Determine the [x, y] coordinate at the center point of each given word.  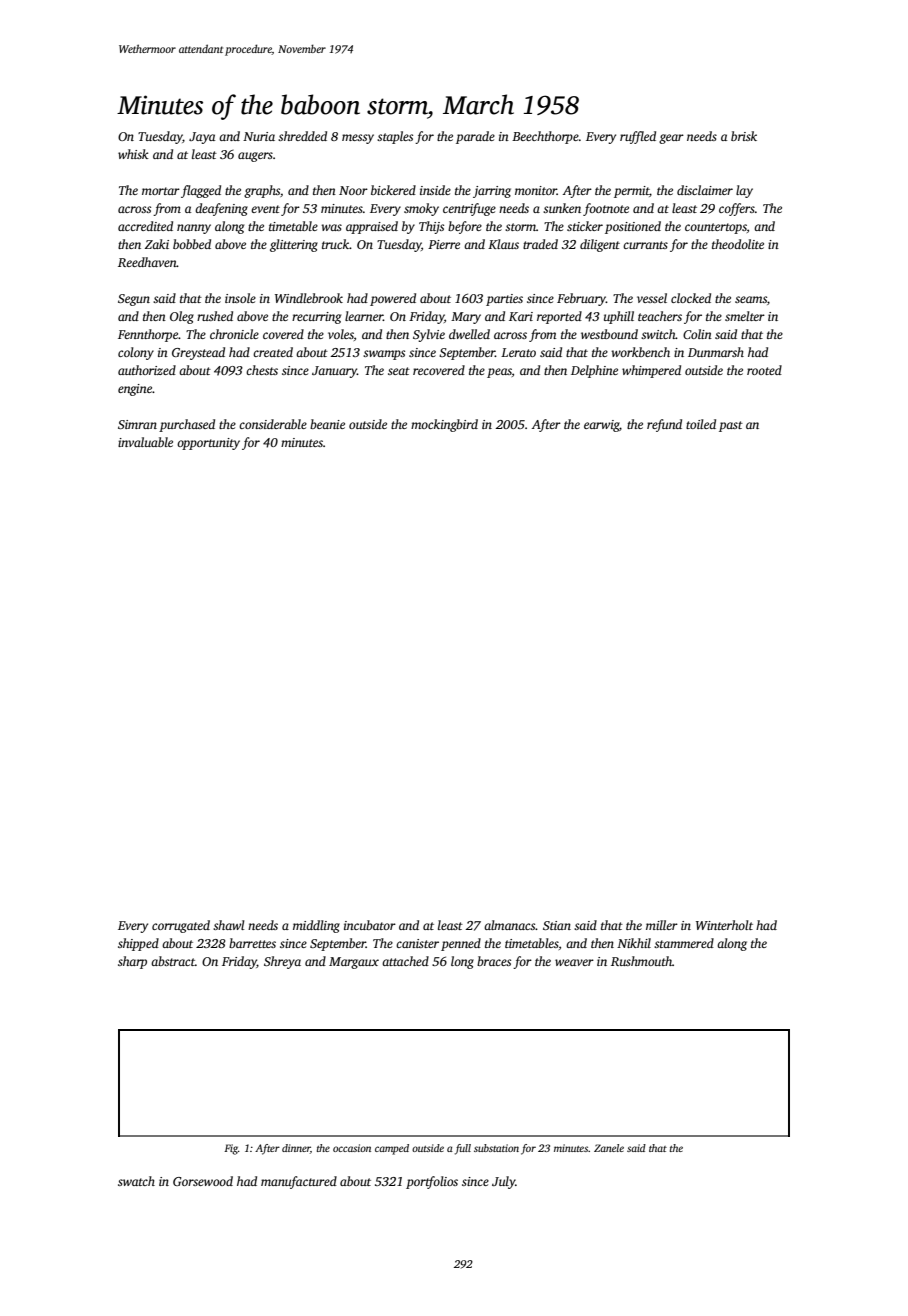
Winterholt [724, 925]
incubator [370, 925]
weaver [574, 962]
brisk [744, 136]
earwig [602, 426]
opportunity [208, 444]
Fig [231, 1149]
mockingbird [444, 425]
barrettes [252, 943]
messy [358, 139]
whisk [133, 154]
